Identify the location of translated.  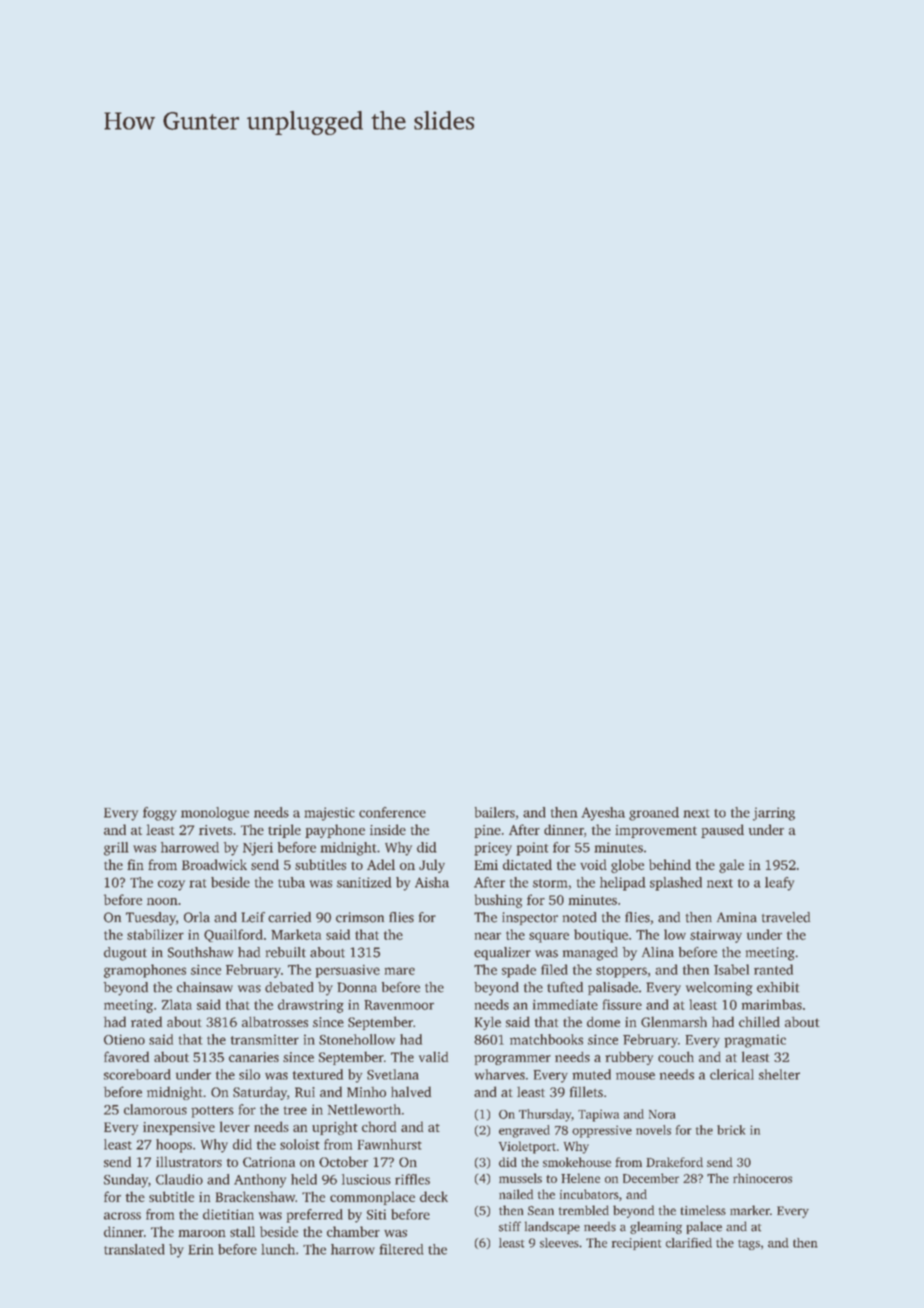
(134, 1249).
